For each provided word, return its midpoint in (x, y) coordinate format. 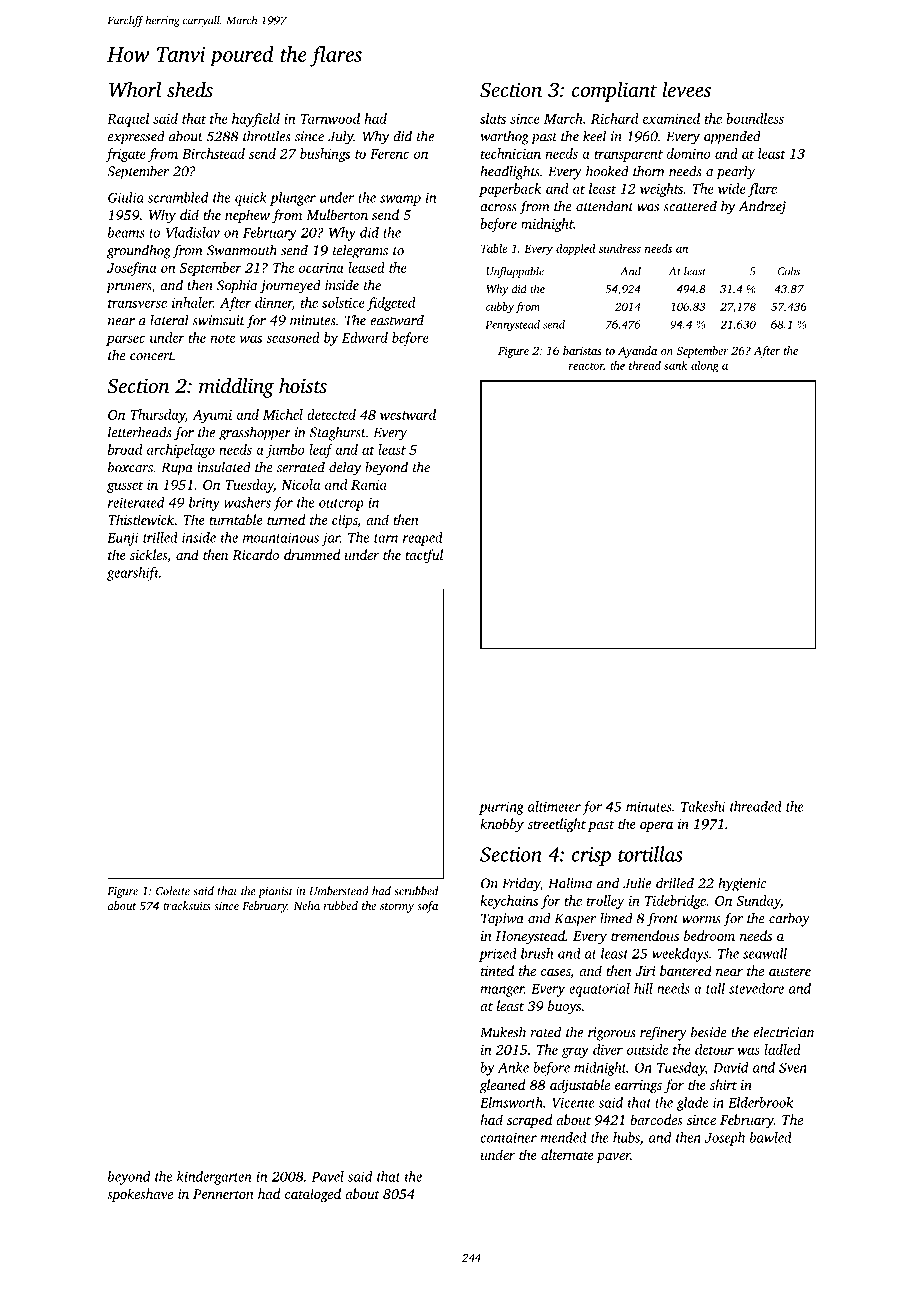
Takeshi (703, 806)
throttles (267, 136)
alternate (567, 1154)
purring (501, 808)
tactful (424, 556)
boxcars (130, 467)
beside (709, 1032)
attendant (604, 206)
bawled (771, 1137)
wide (732, 188)
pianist (275, 892)
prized (498, 955)
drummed (312, 554)
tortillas (650, 854)
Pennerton (223, 1194)
